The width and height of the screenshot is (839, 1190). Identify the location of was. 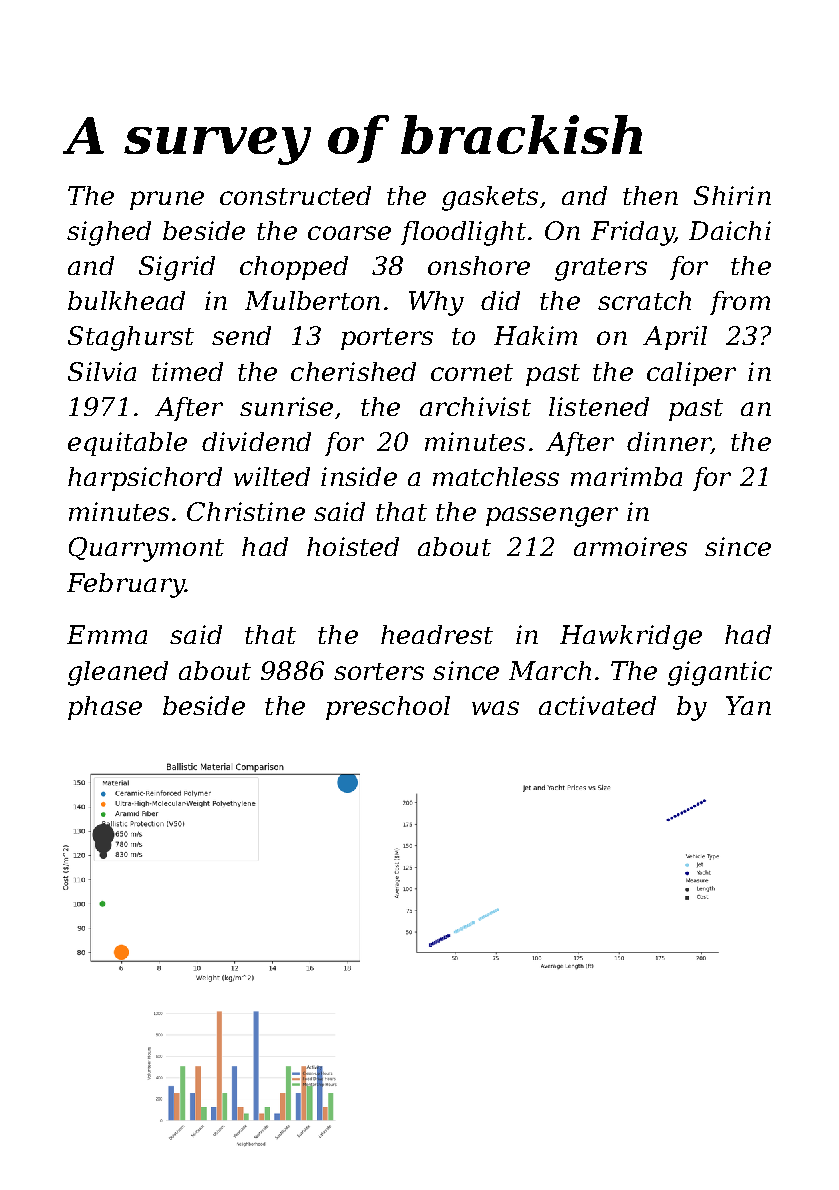
(495, 708).
